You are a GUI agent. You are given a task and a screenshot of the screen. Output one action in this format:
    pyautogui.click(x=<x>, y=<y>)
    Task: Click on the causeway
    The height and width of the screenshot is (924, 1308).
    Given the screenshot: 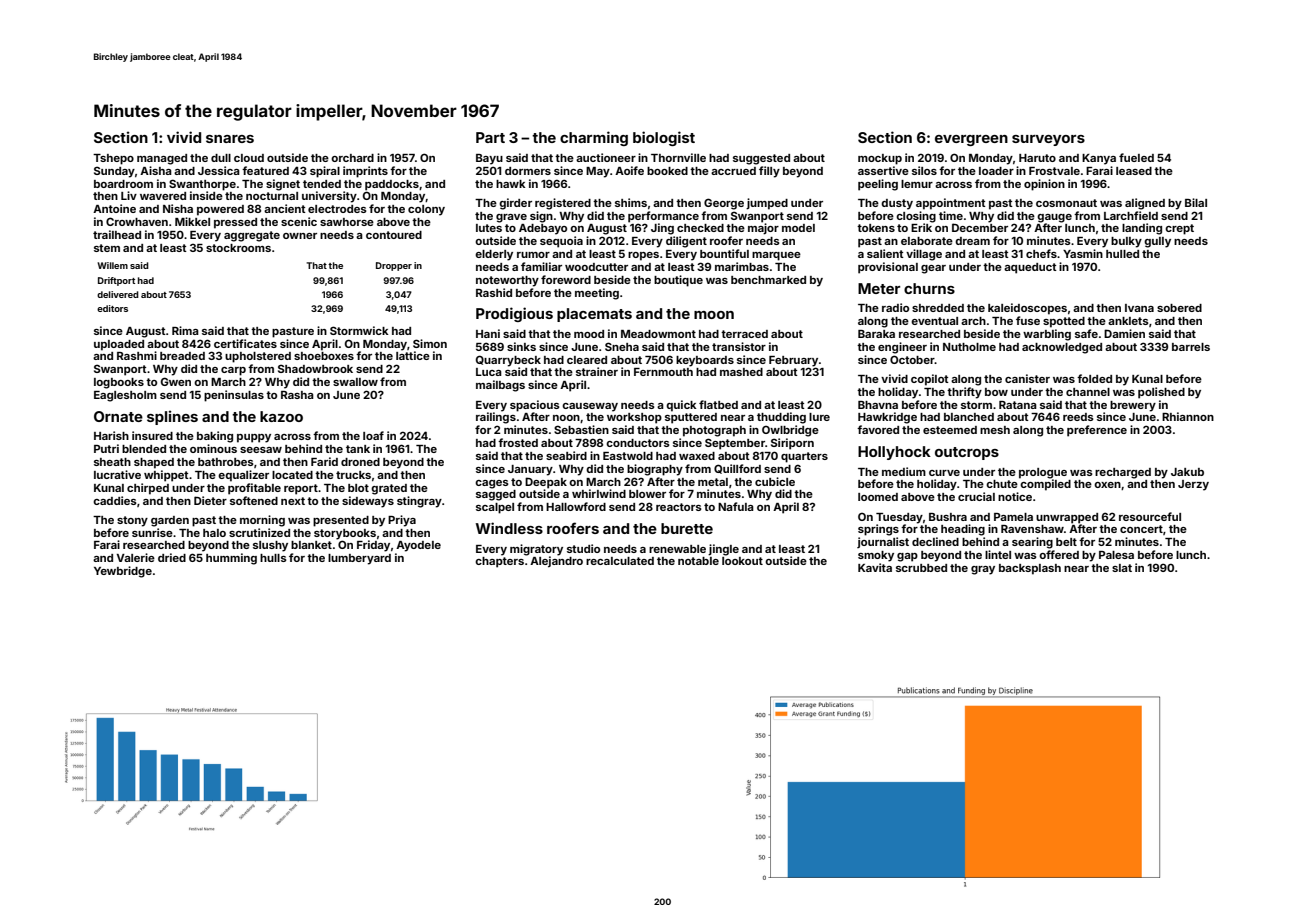 What is the action you would take?
    pyautogui.click(x=590, y=407)
